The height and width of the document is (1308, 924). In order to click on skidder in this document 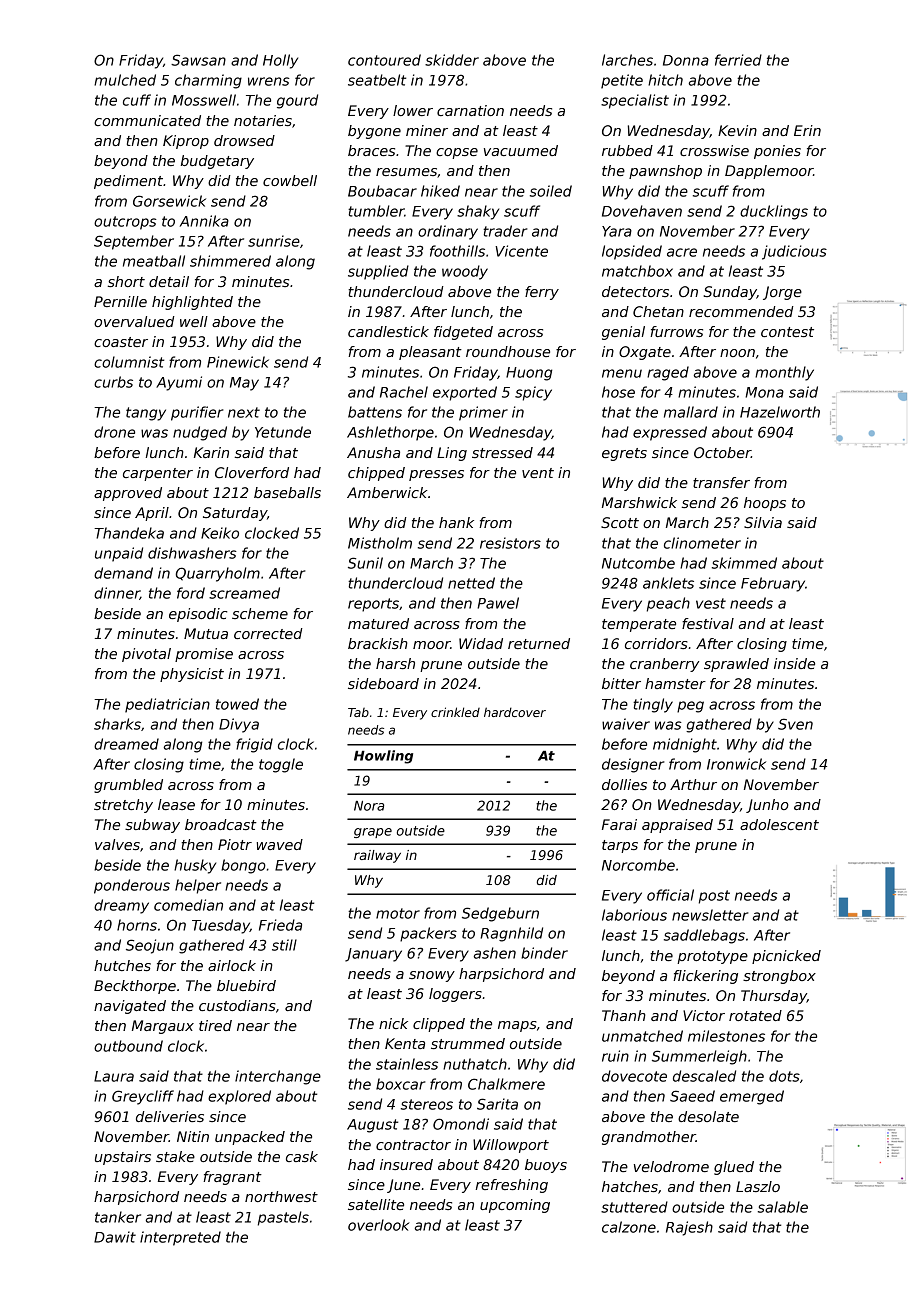, I will do `click(452, 60)`.
